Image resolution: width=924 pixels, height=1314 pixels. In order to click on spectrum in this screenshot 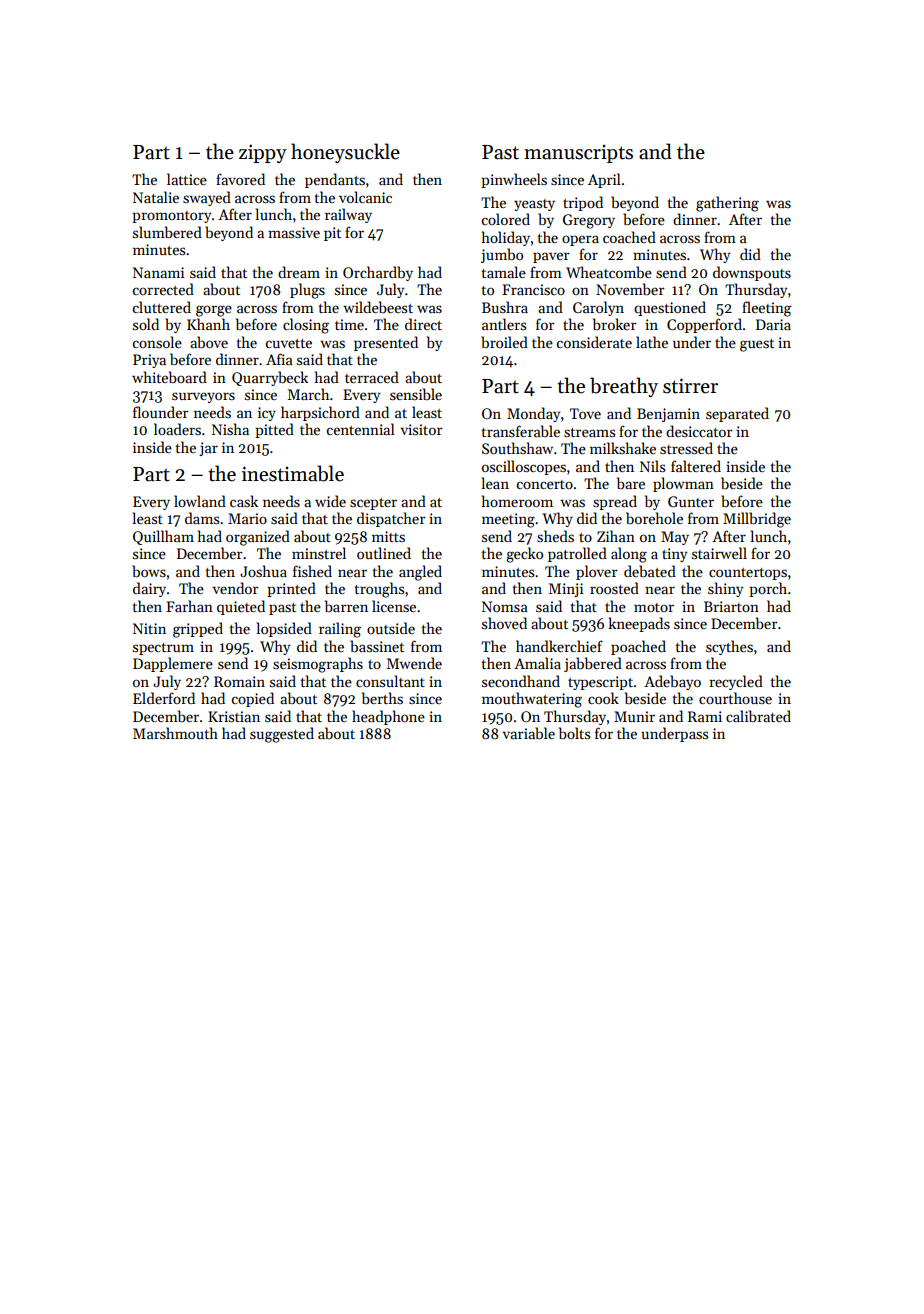, I will do `click(163, 649)`.
